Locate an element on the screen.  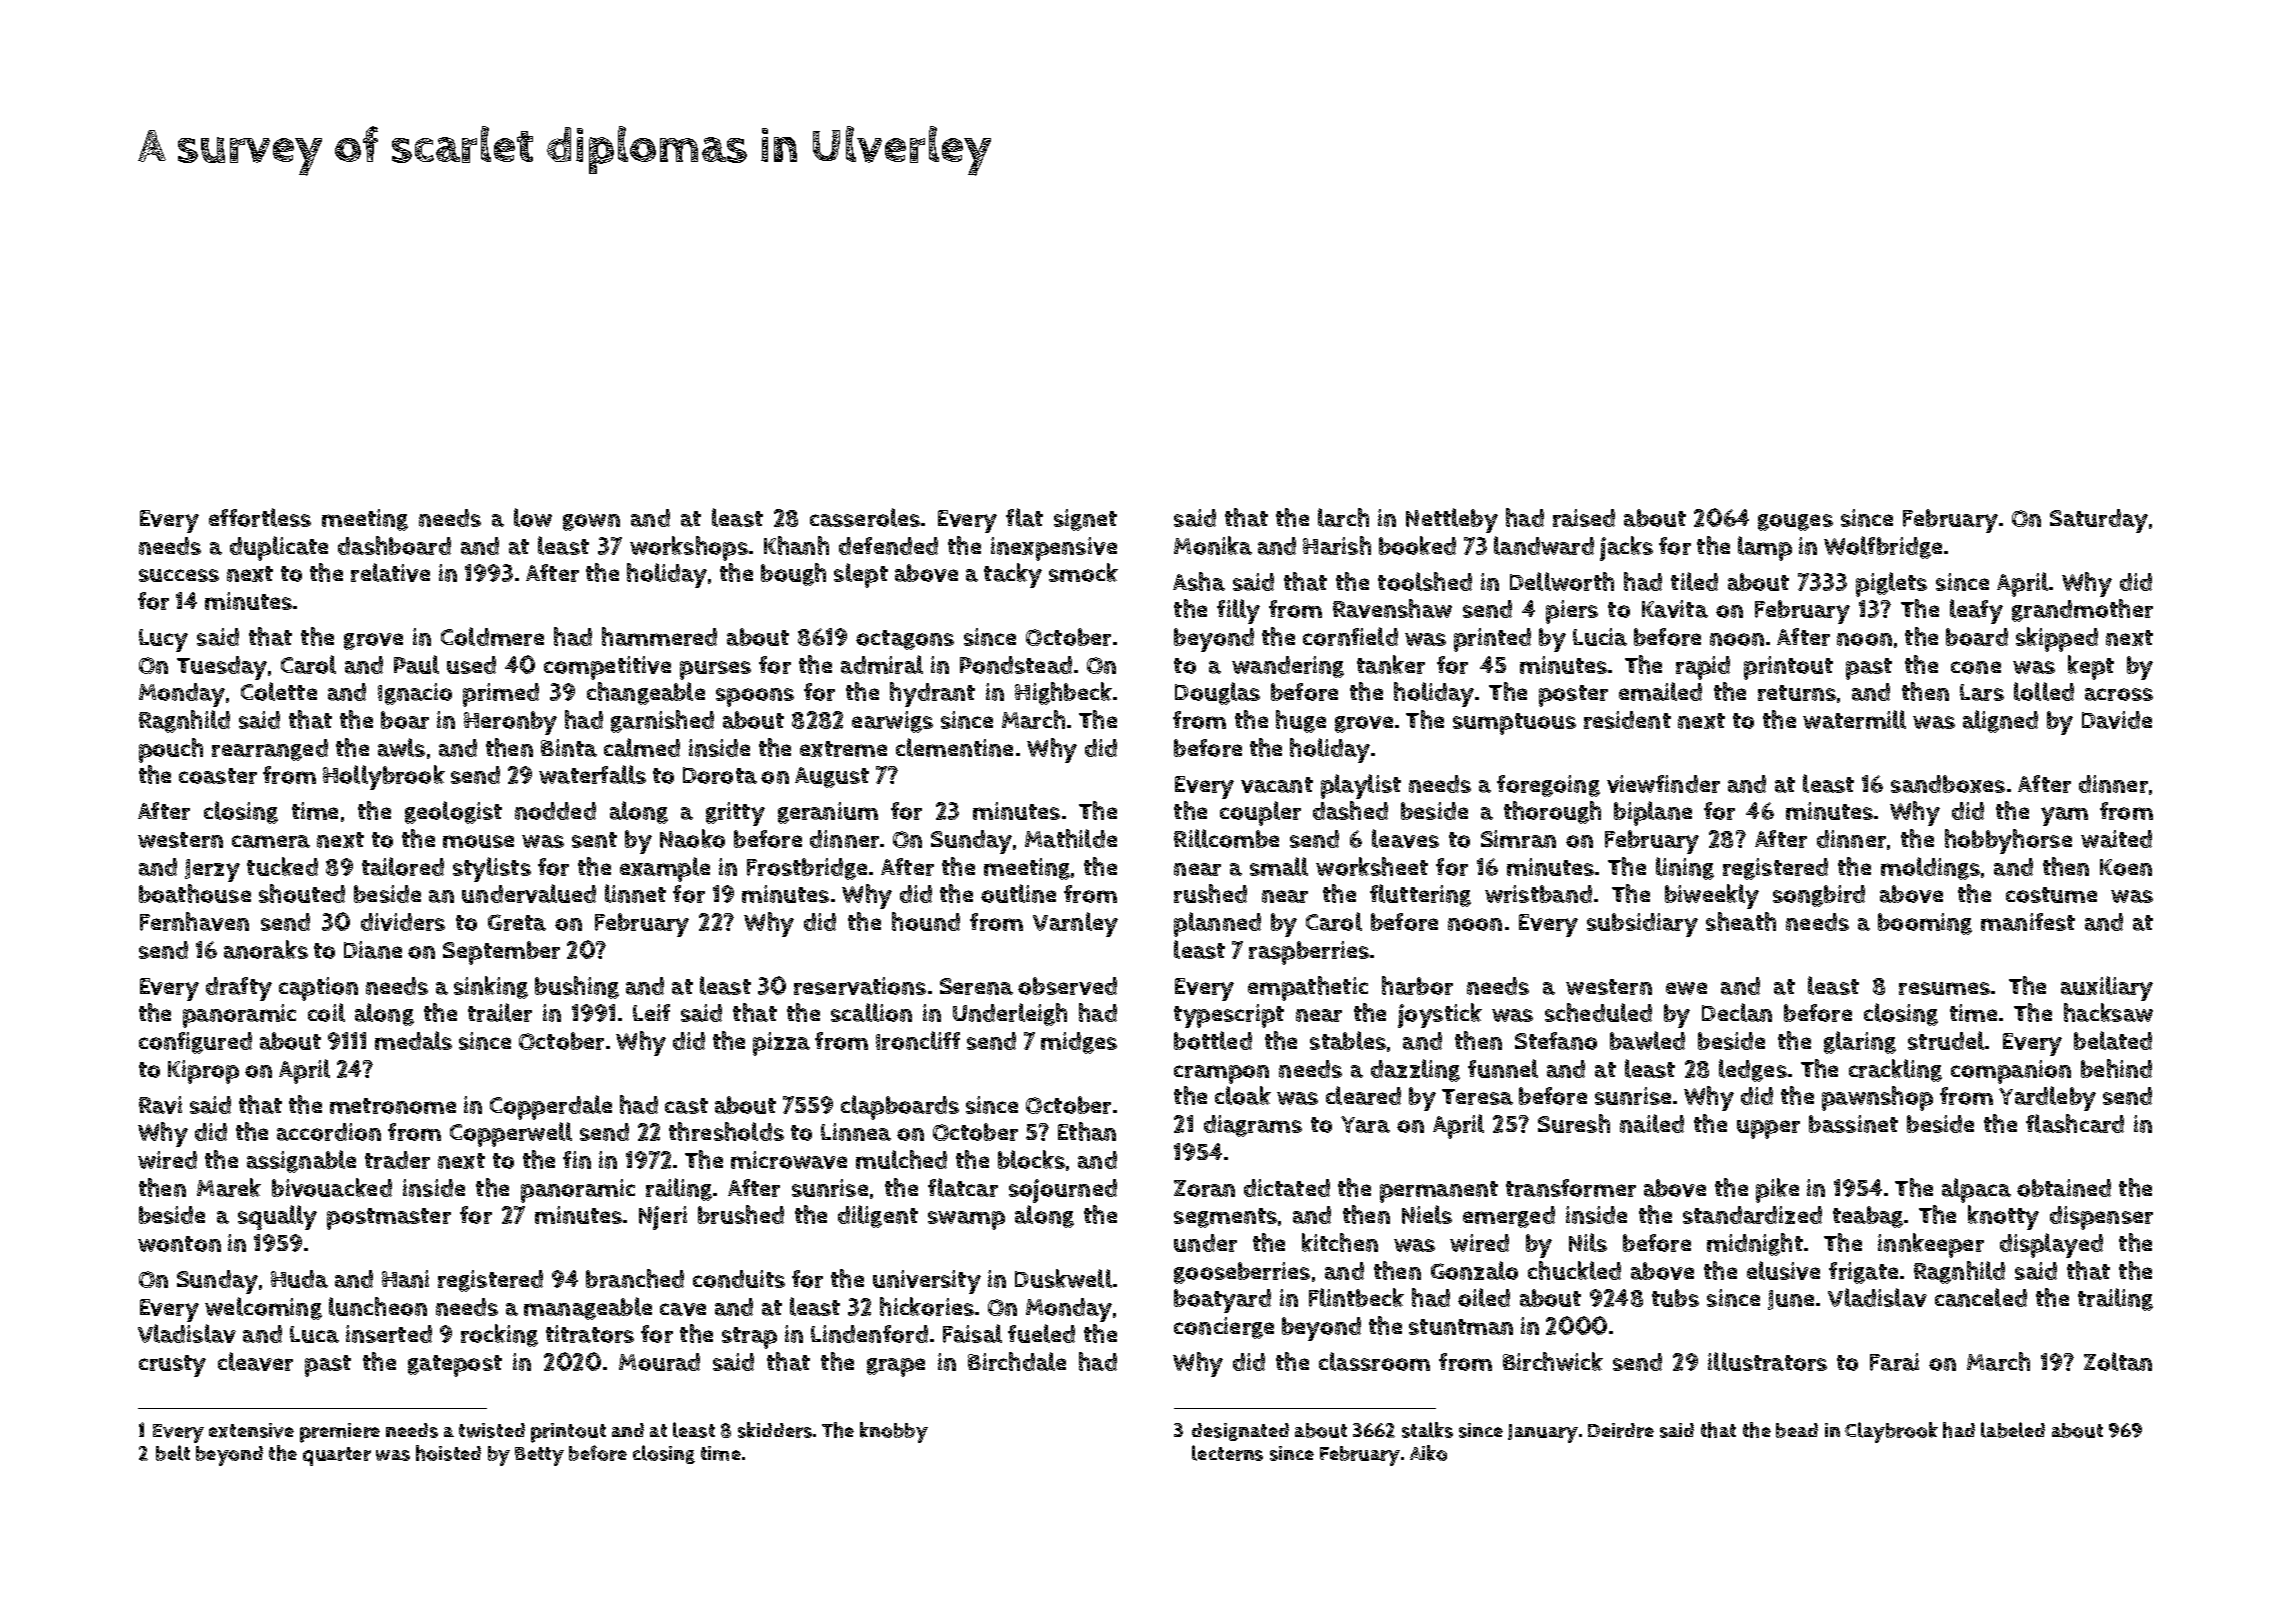
lecterns is located at coordinates (1227, 1453).
